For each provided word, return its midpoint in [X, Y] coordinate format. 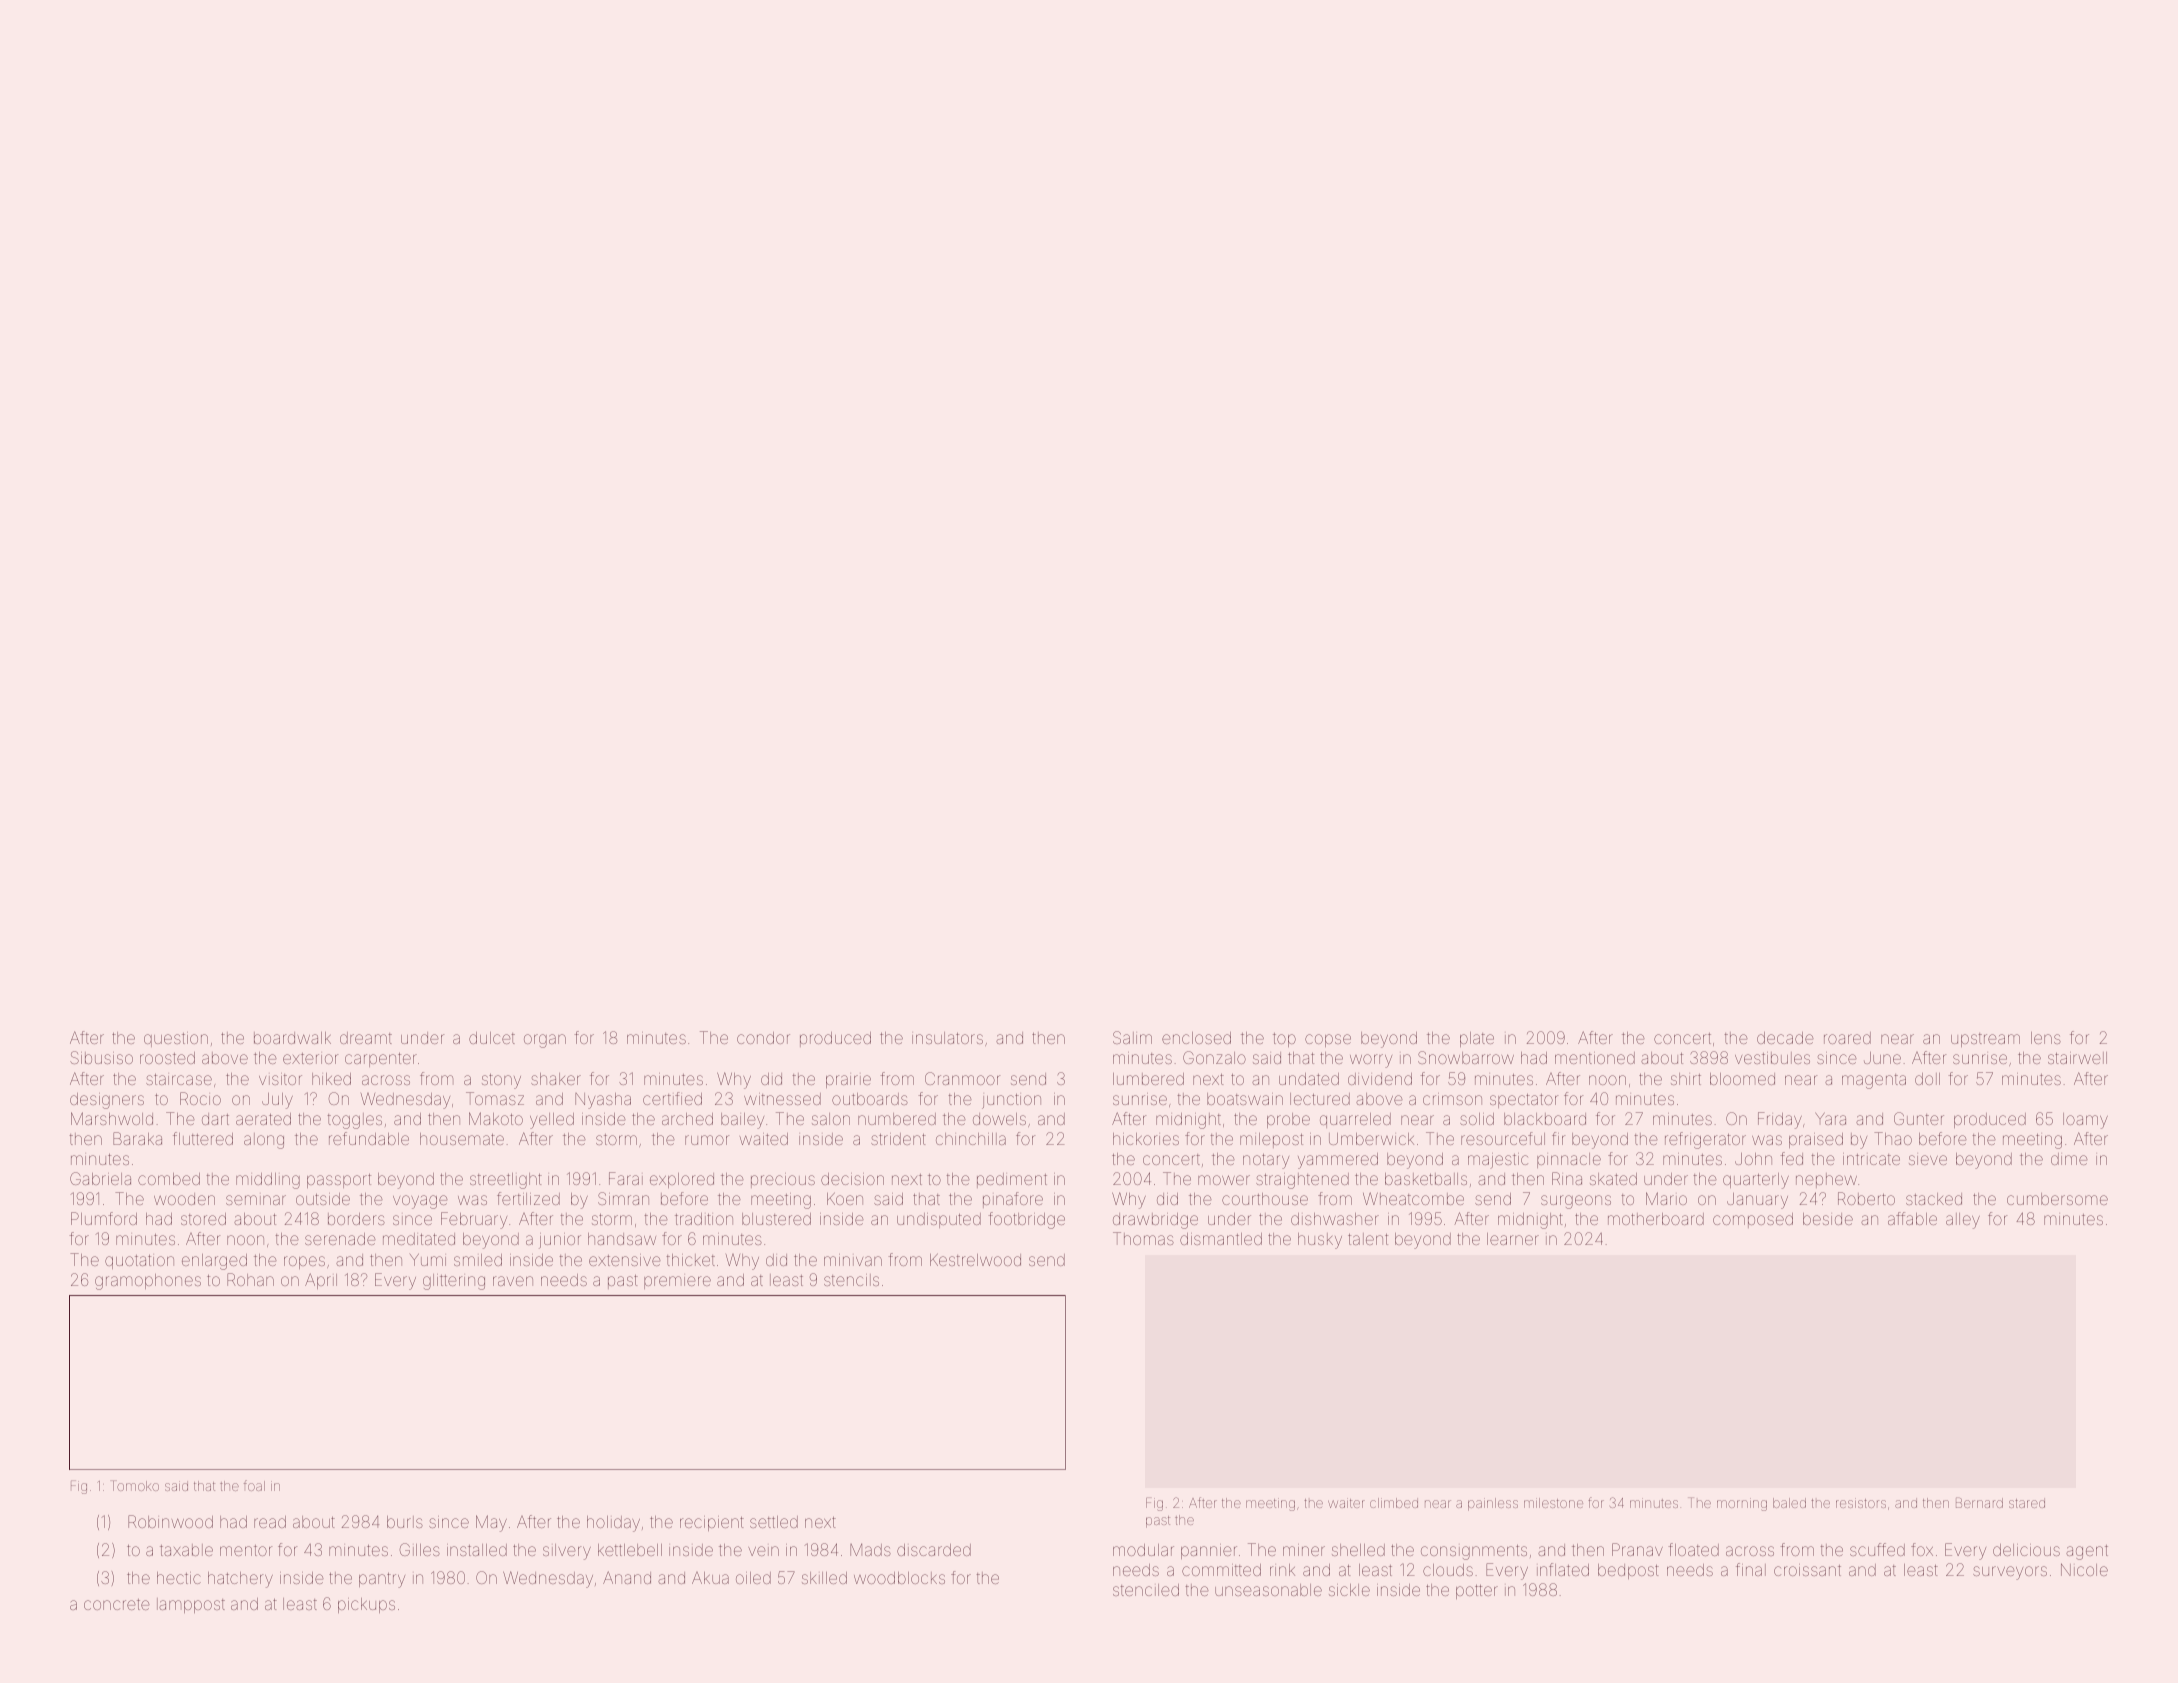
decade [1785, 1038]
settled [774, 1522]
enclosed [1196, 1038]
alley [1963, 1221]
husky [1320, 1241]
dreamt [366, 1038]
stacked [1934, 1199]
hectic [179, 1578]
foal [254, 1485]
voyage [420, 1202]
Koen [845, 1199]
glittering [454, 1282]
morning [1742, 1504]
